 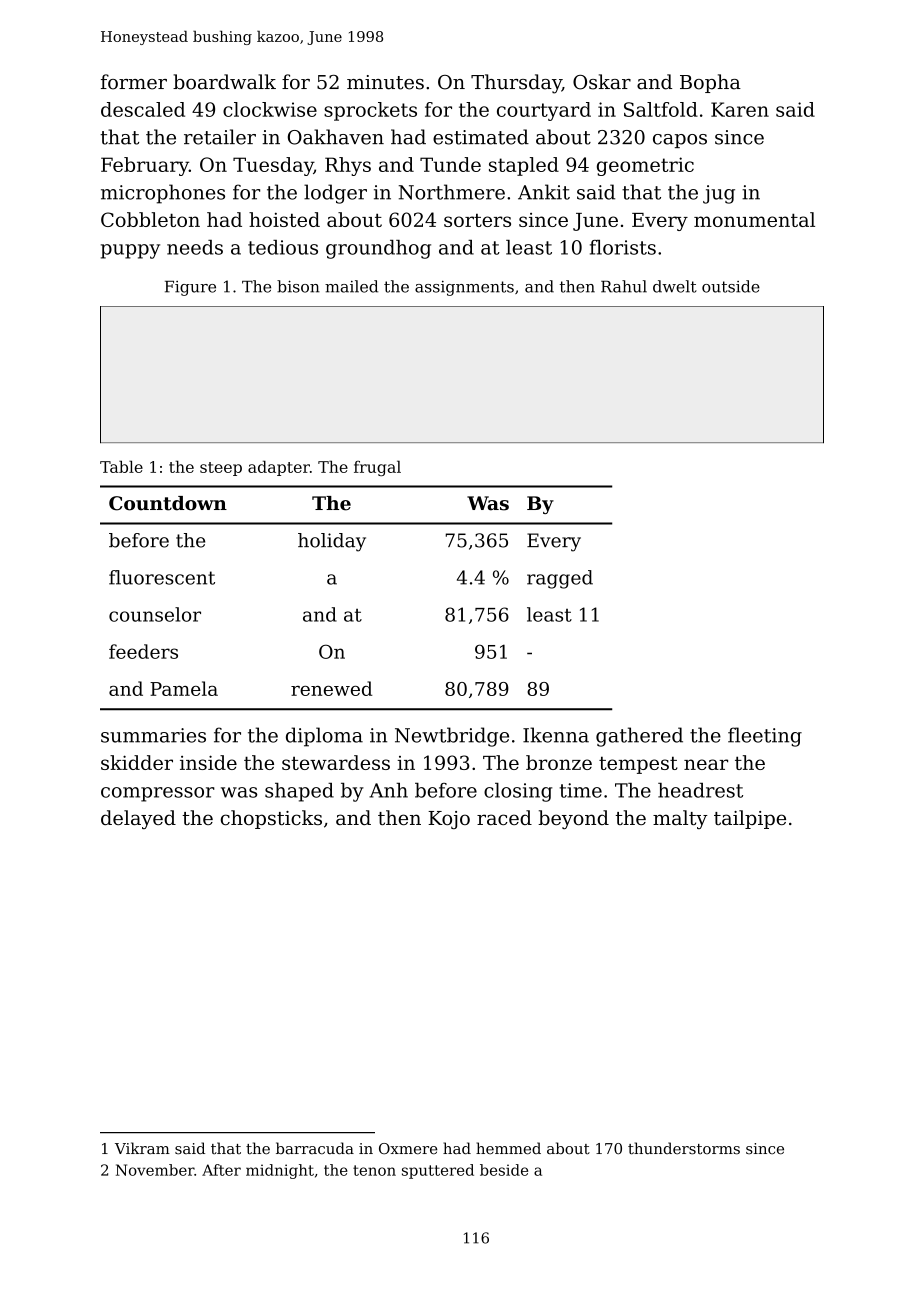 I want to click on After, so click(x=221, y=1170).
